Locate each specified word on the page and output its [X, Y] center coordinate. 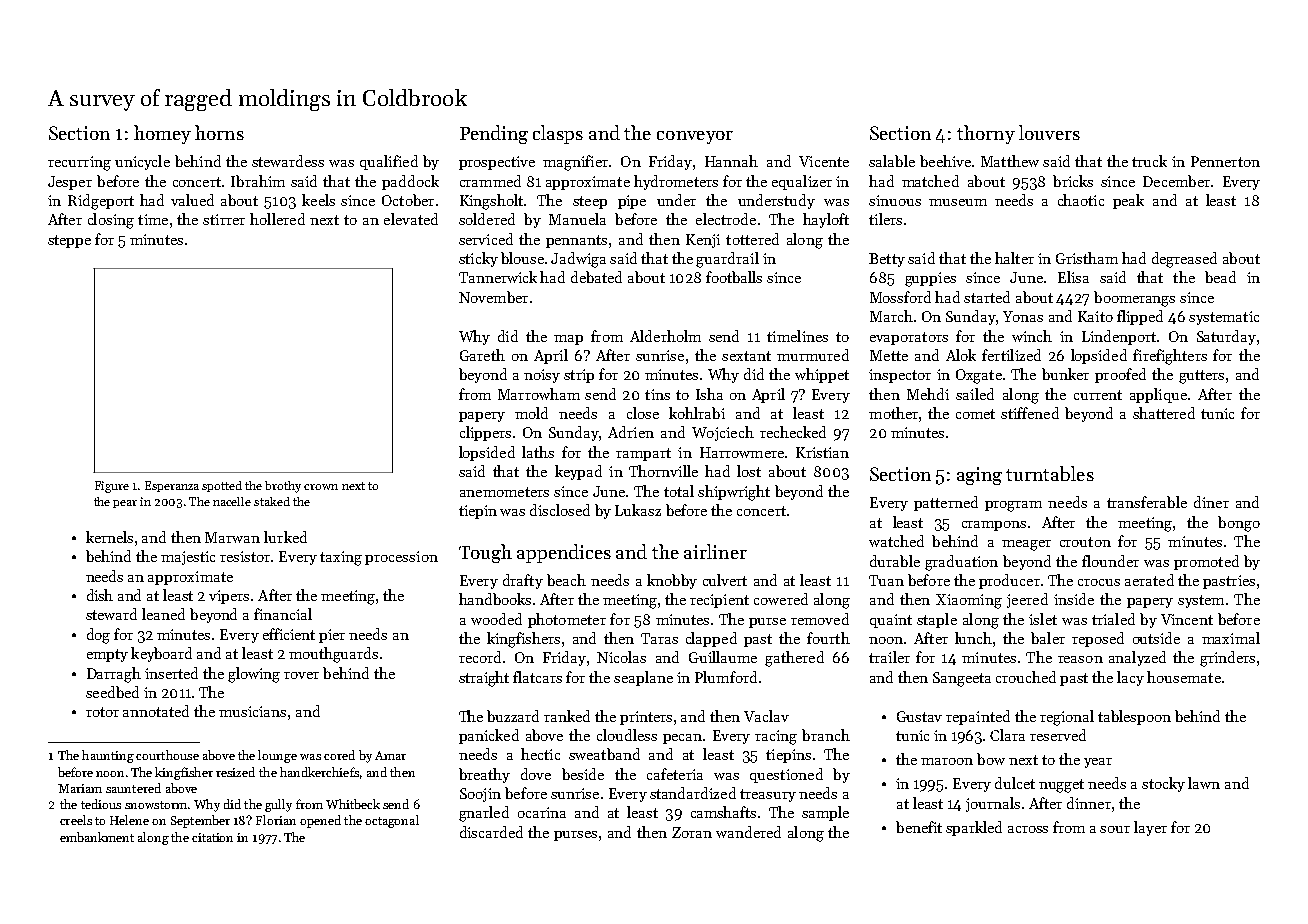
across [1028, 829]
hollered [277, 219]
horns [219, 132]
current [1098, 395]
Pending [494, 134]
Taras [659, 638]
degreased [1184, 260]
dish [100, 595]
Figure [112, 487]
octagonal [392, 821]
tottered [752, 239]
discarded [491, 832]
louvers [1049, 132]
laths [538, 452]
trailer [889, 657]
